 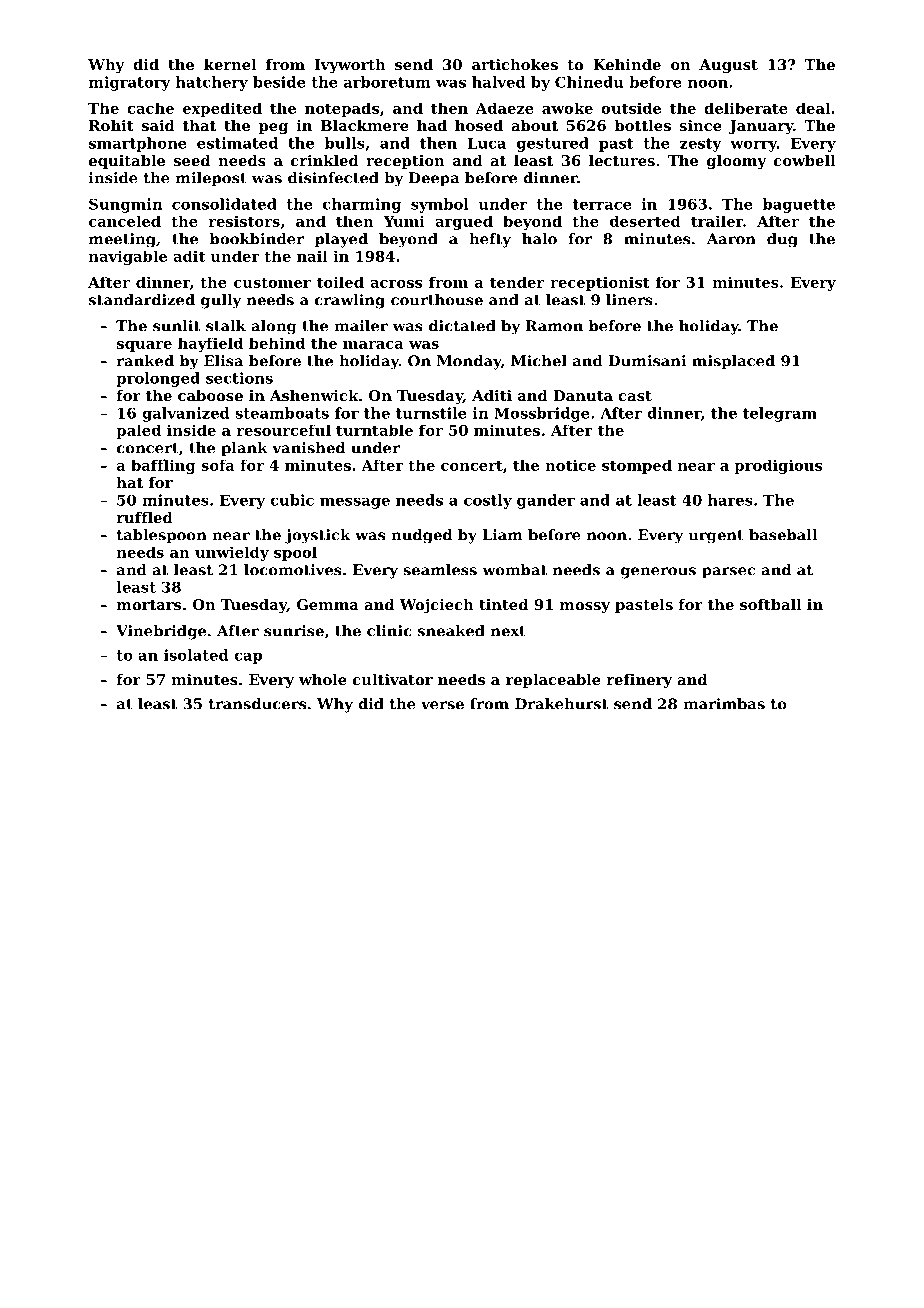 I want to click on marimbas, so click(x=724, y=704).
